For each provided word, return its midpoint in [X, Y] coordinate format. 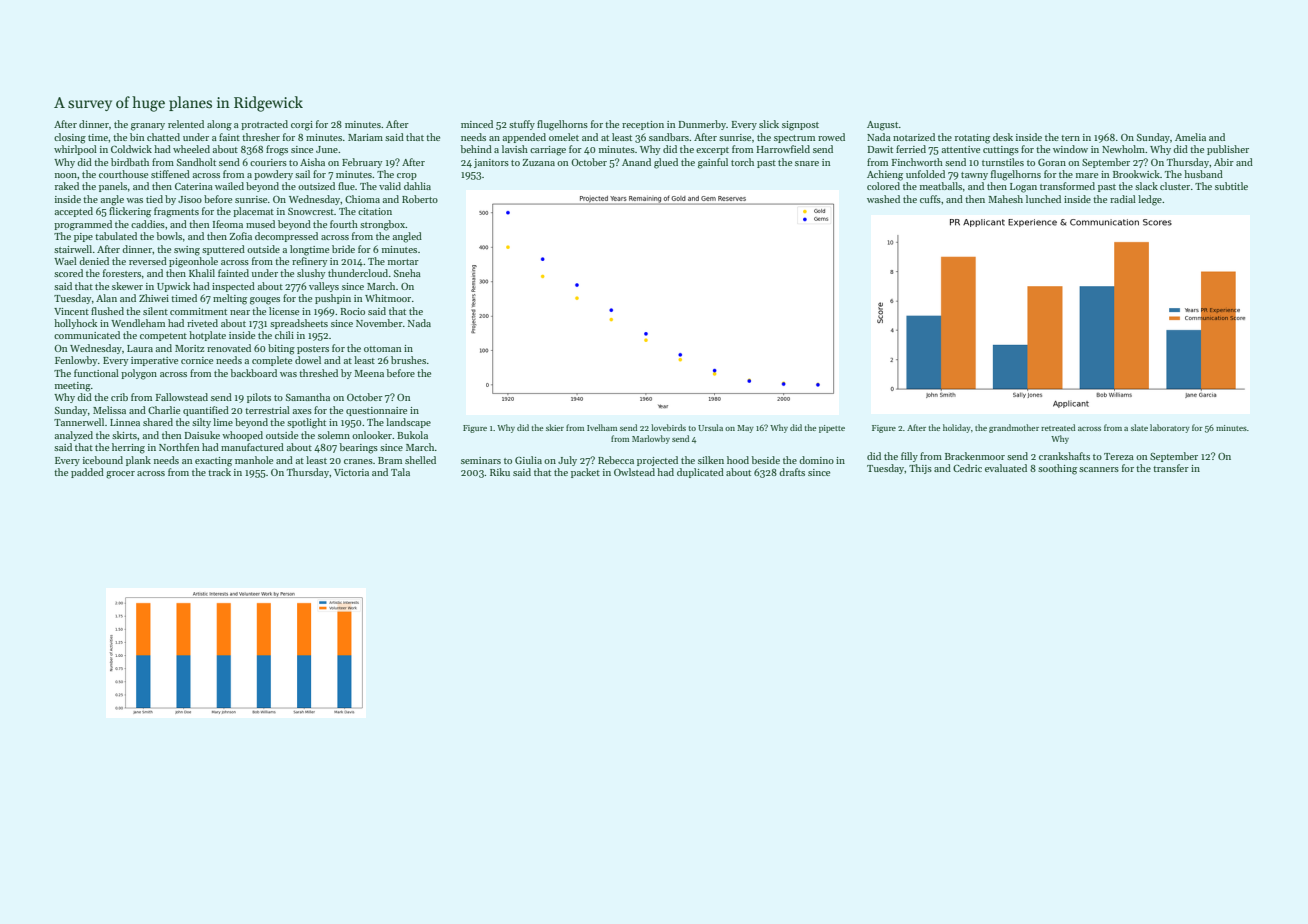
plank [138, 461]
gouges [265, 301]
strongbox [382, 225]
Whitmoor [388, 298]
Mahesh [1005, 199]
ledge [1150, 200]
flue [346, 186]
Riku [500, 472]
